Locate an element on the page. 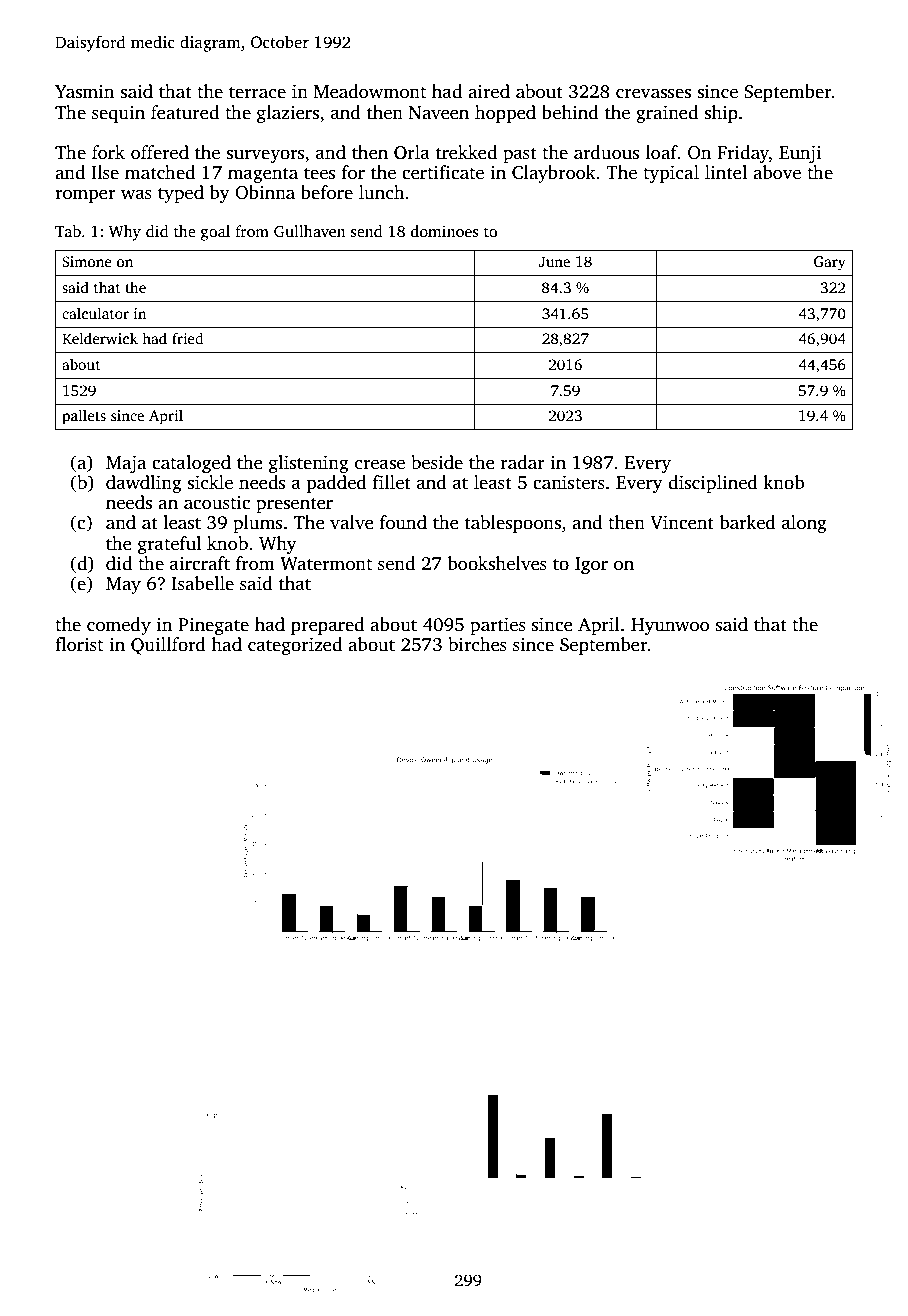 This page has width=908, height=1316. crevasses is located at coordinates (653, 93).
